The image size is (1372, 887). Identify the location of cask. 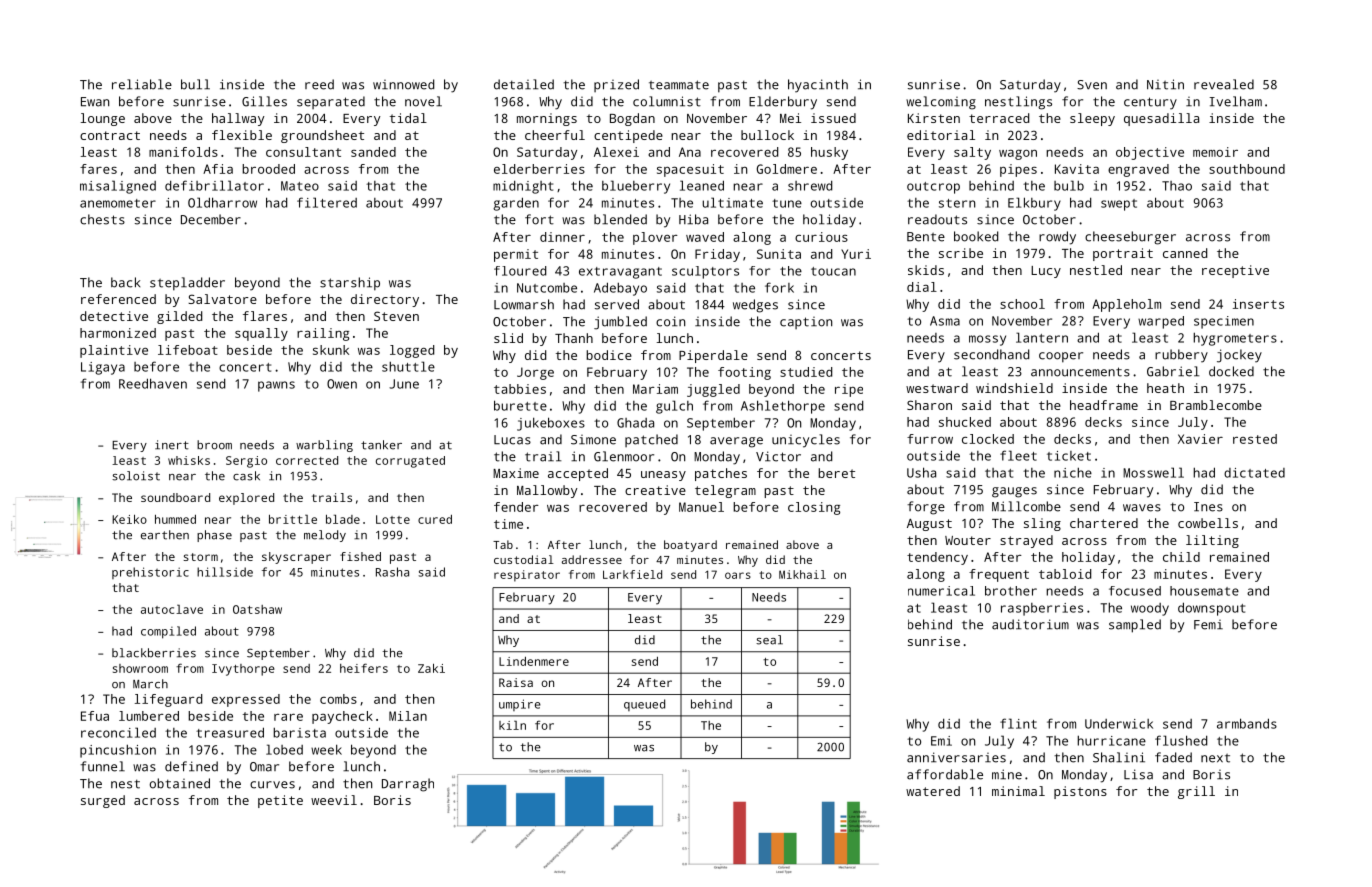
(246, 476).
